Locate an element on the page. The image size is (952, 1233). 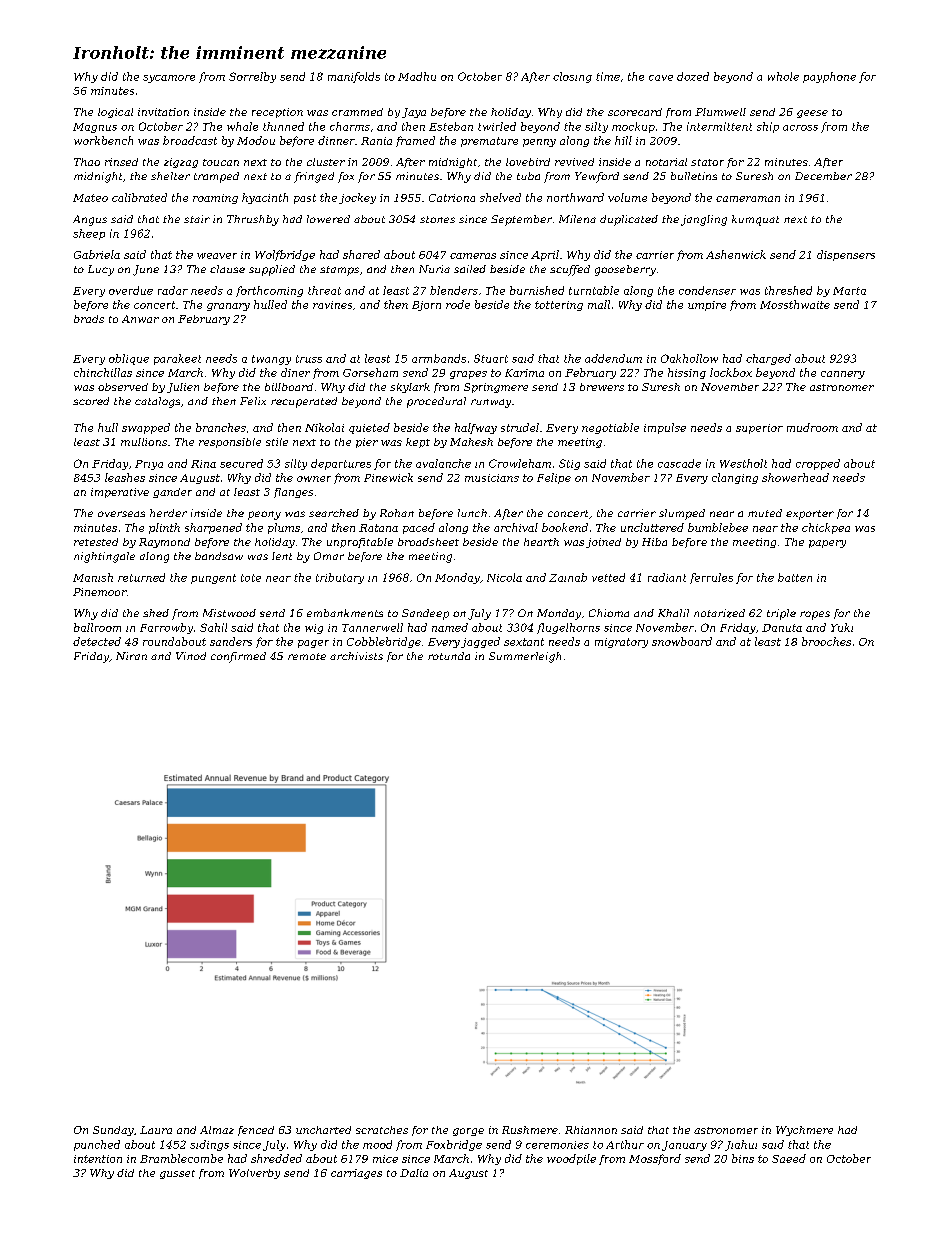
Mateo is located at coordinates (90, 198).
